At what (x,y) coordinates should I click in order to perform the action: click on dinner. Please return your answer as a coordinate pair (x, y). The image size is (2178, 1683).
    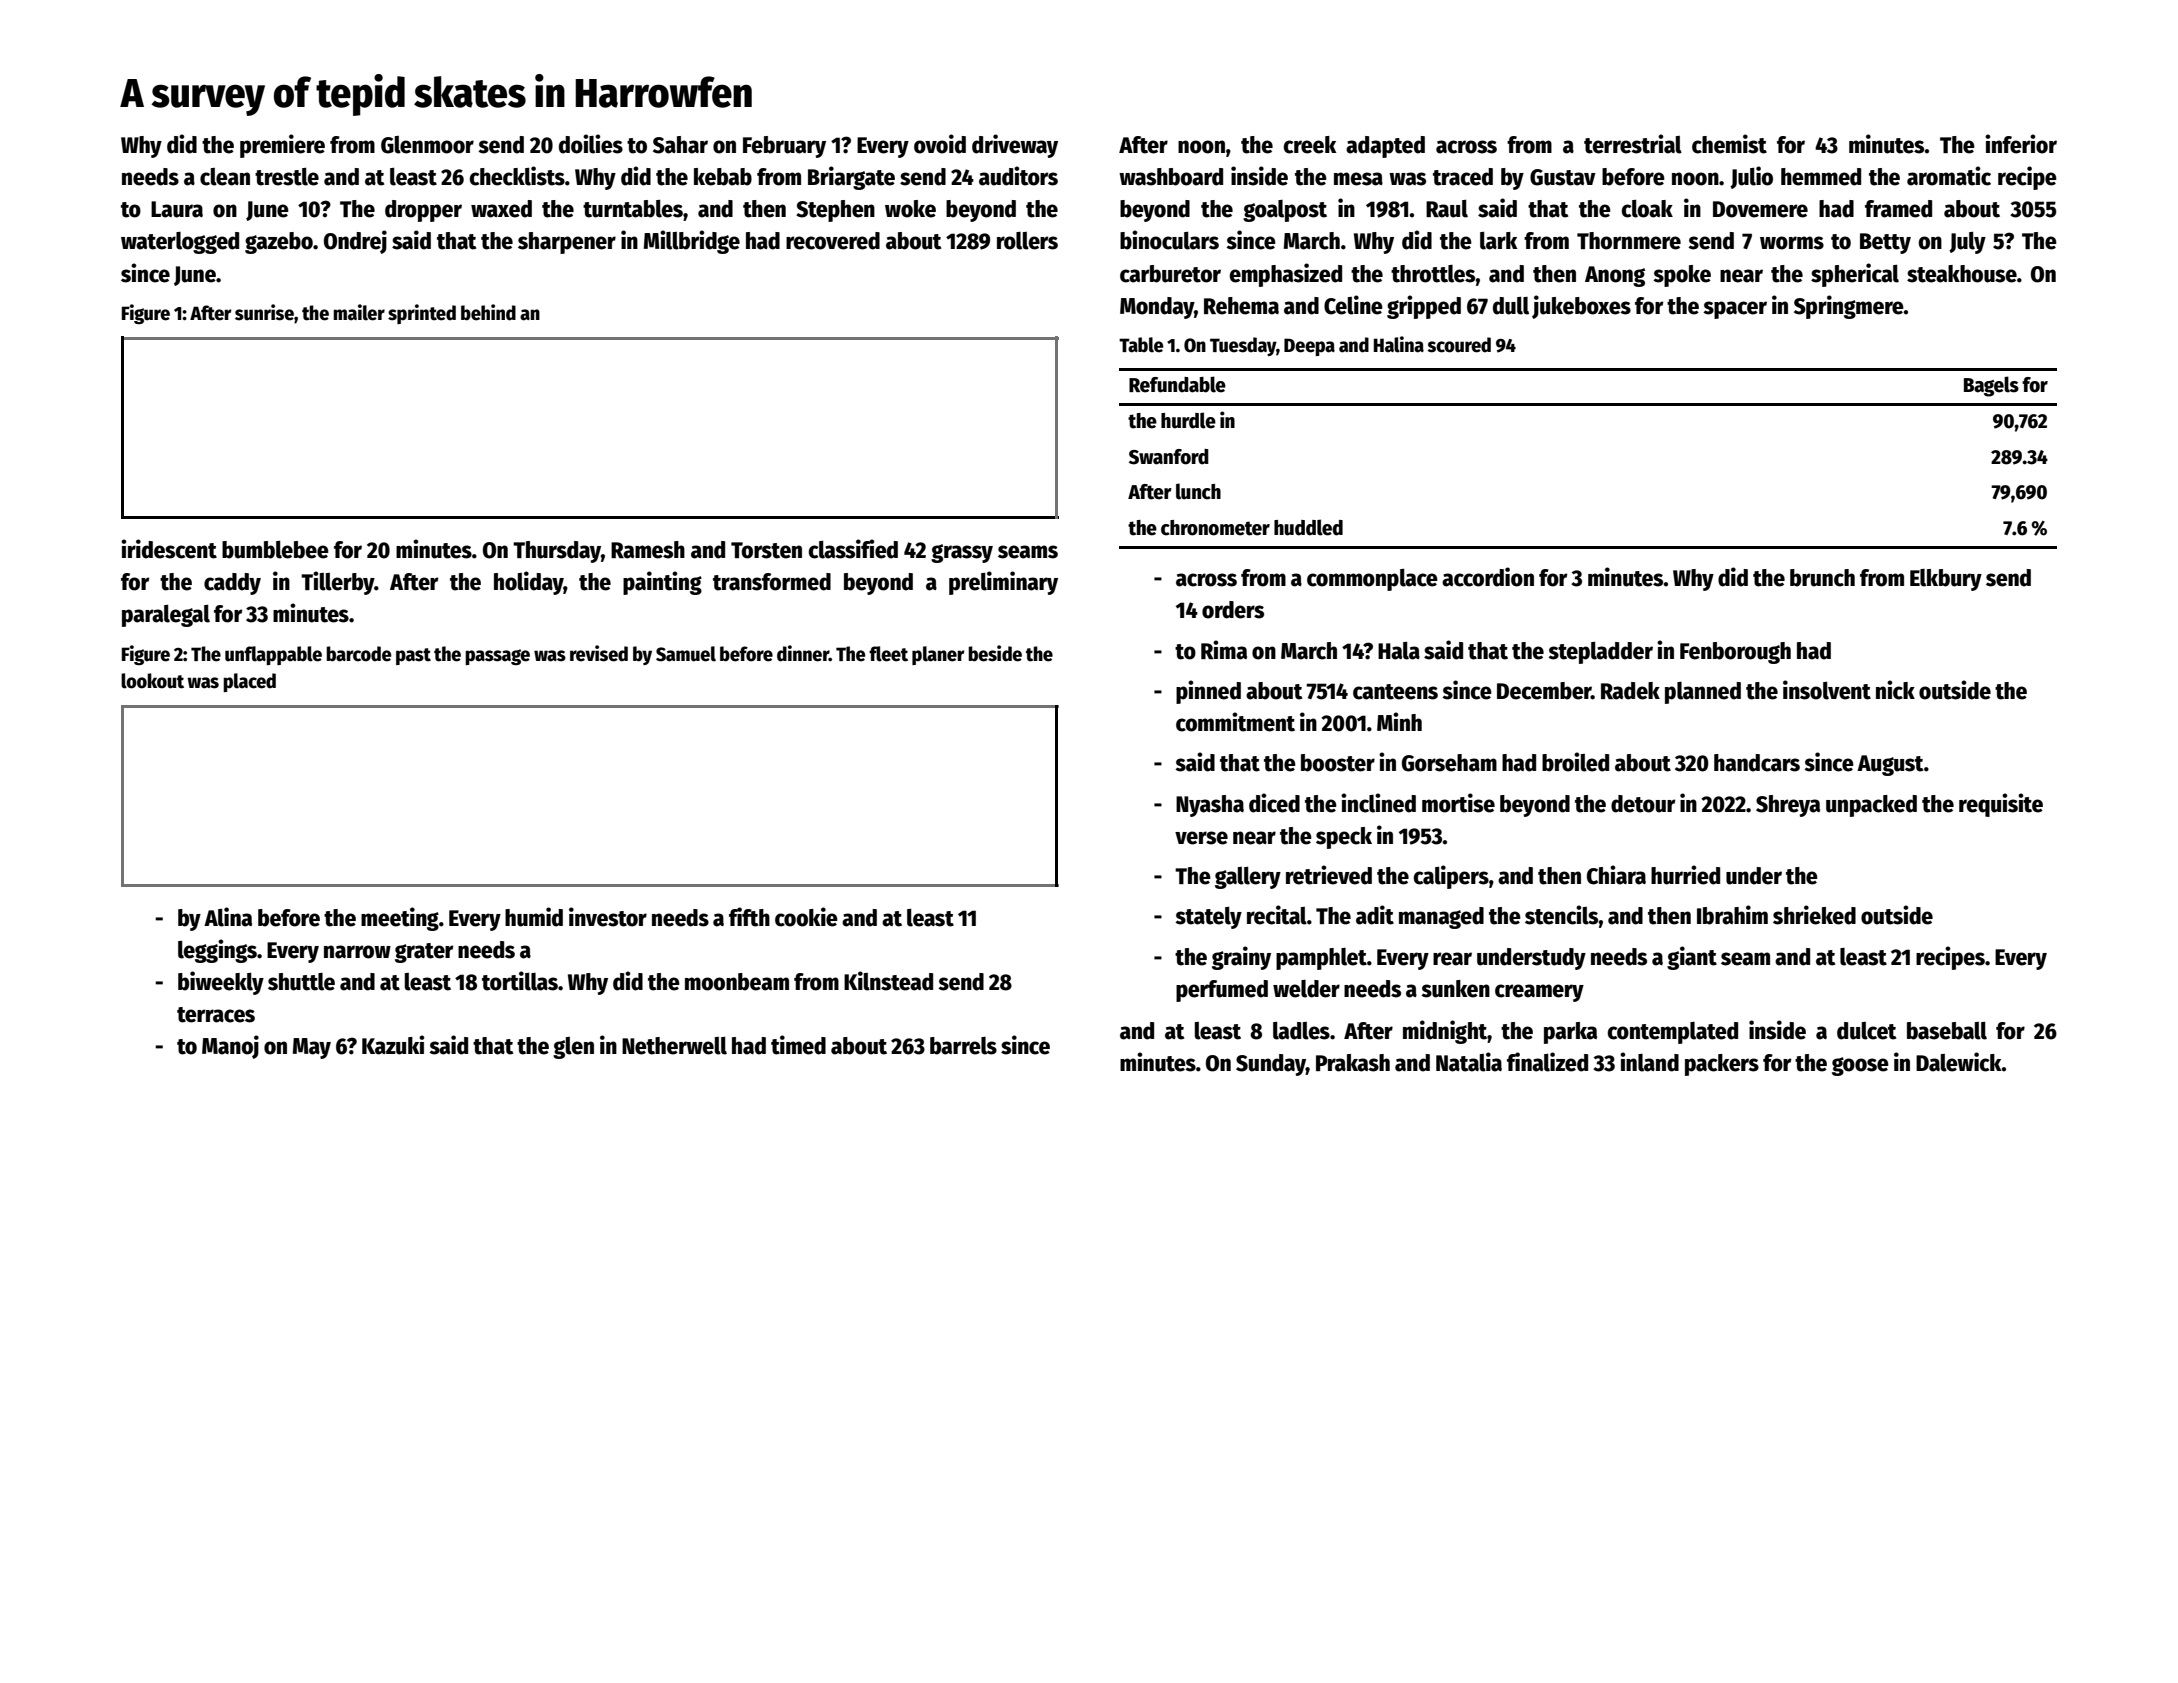
    Looking at the image, I should click on (803, 653).
